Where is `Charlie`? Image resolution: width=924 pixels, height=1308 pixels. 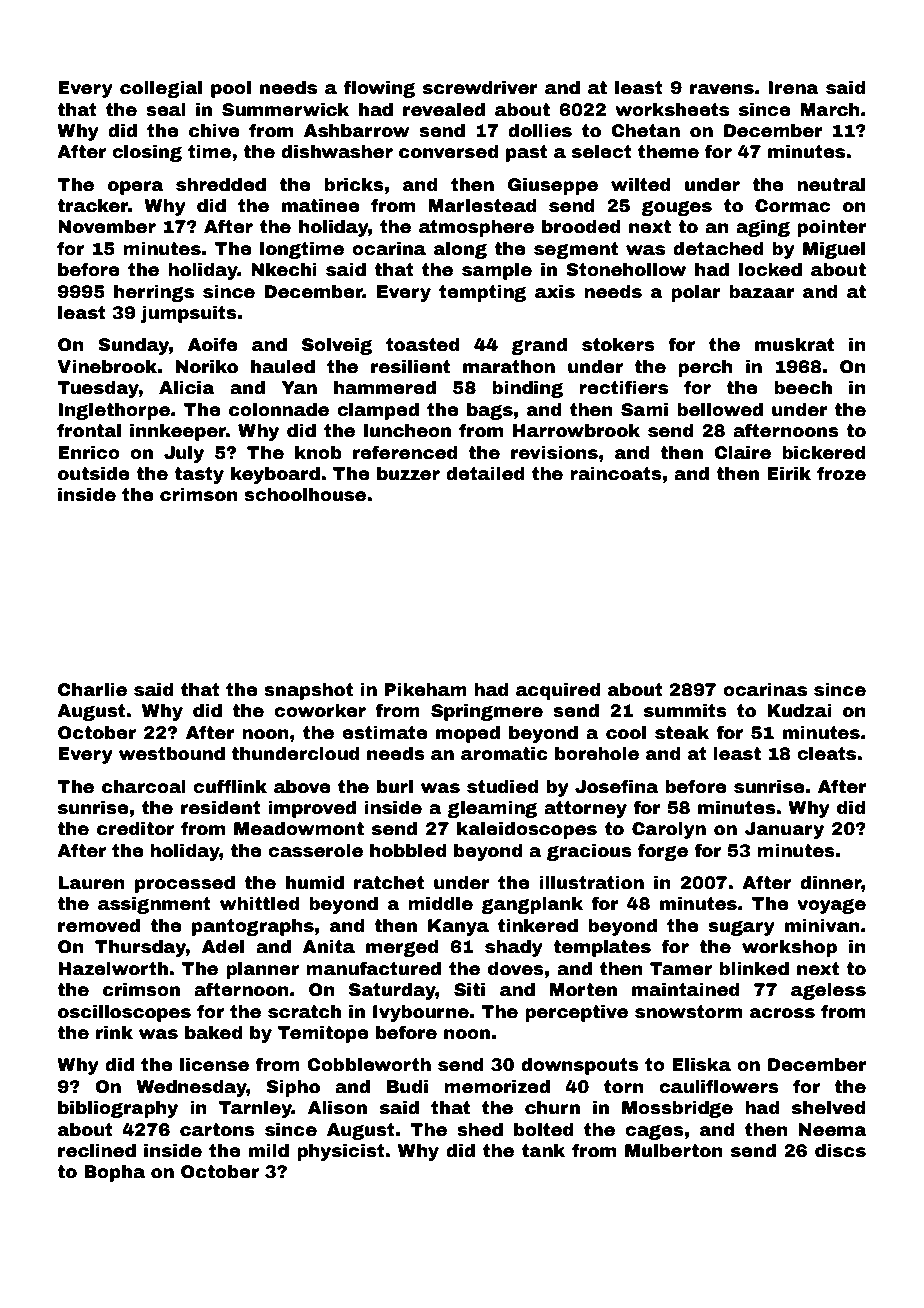
Charlie is located at coordinates (92, 690).
